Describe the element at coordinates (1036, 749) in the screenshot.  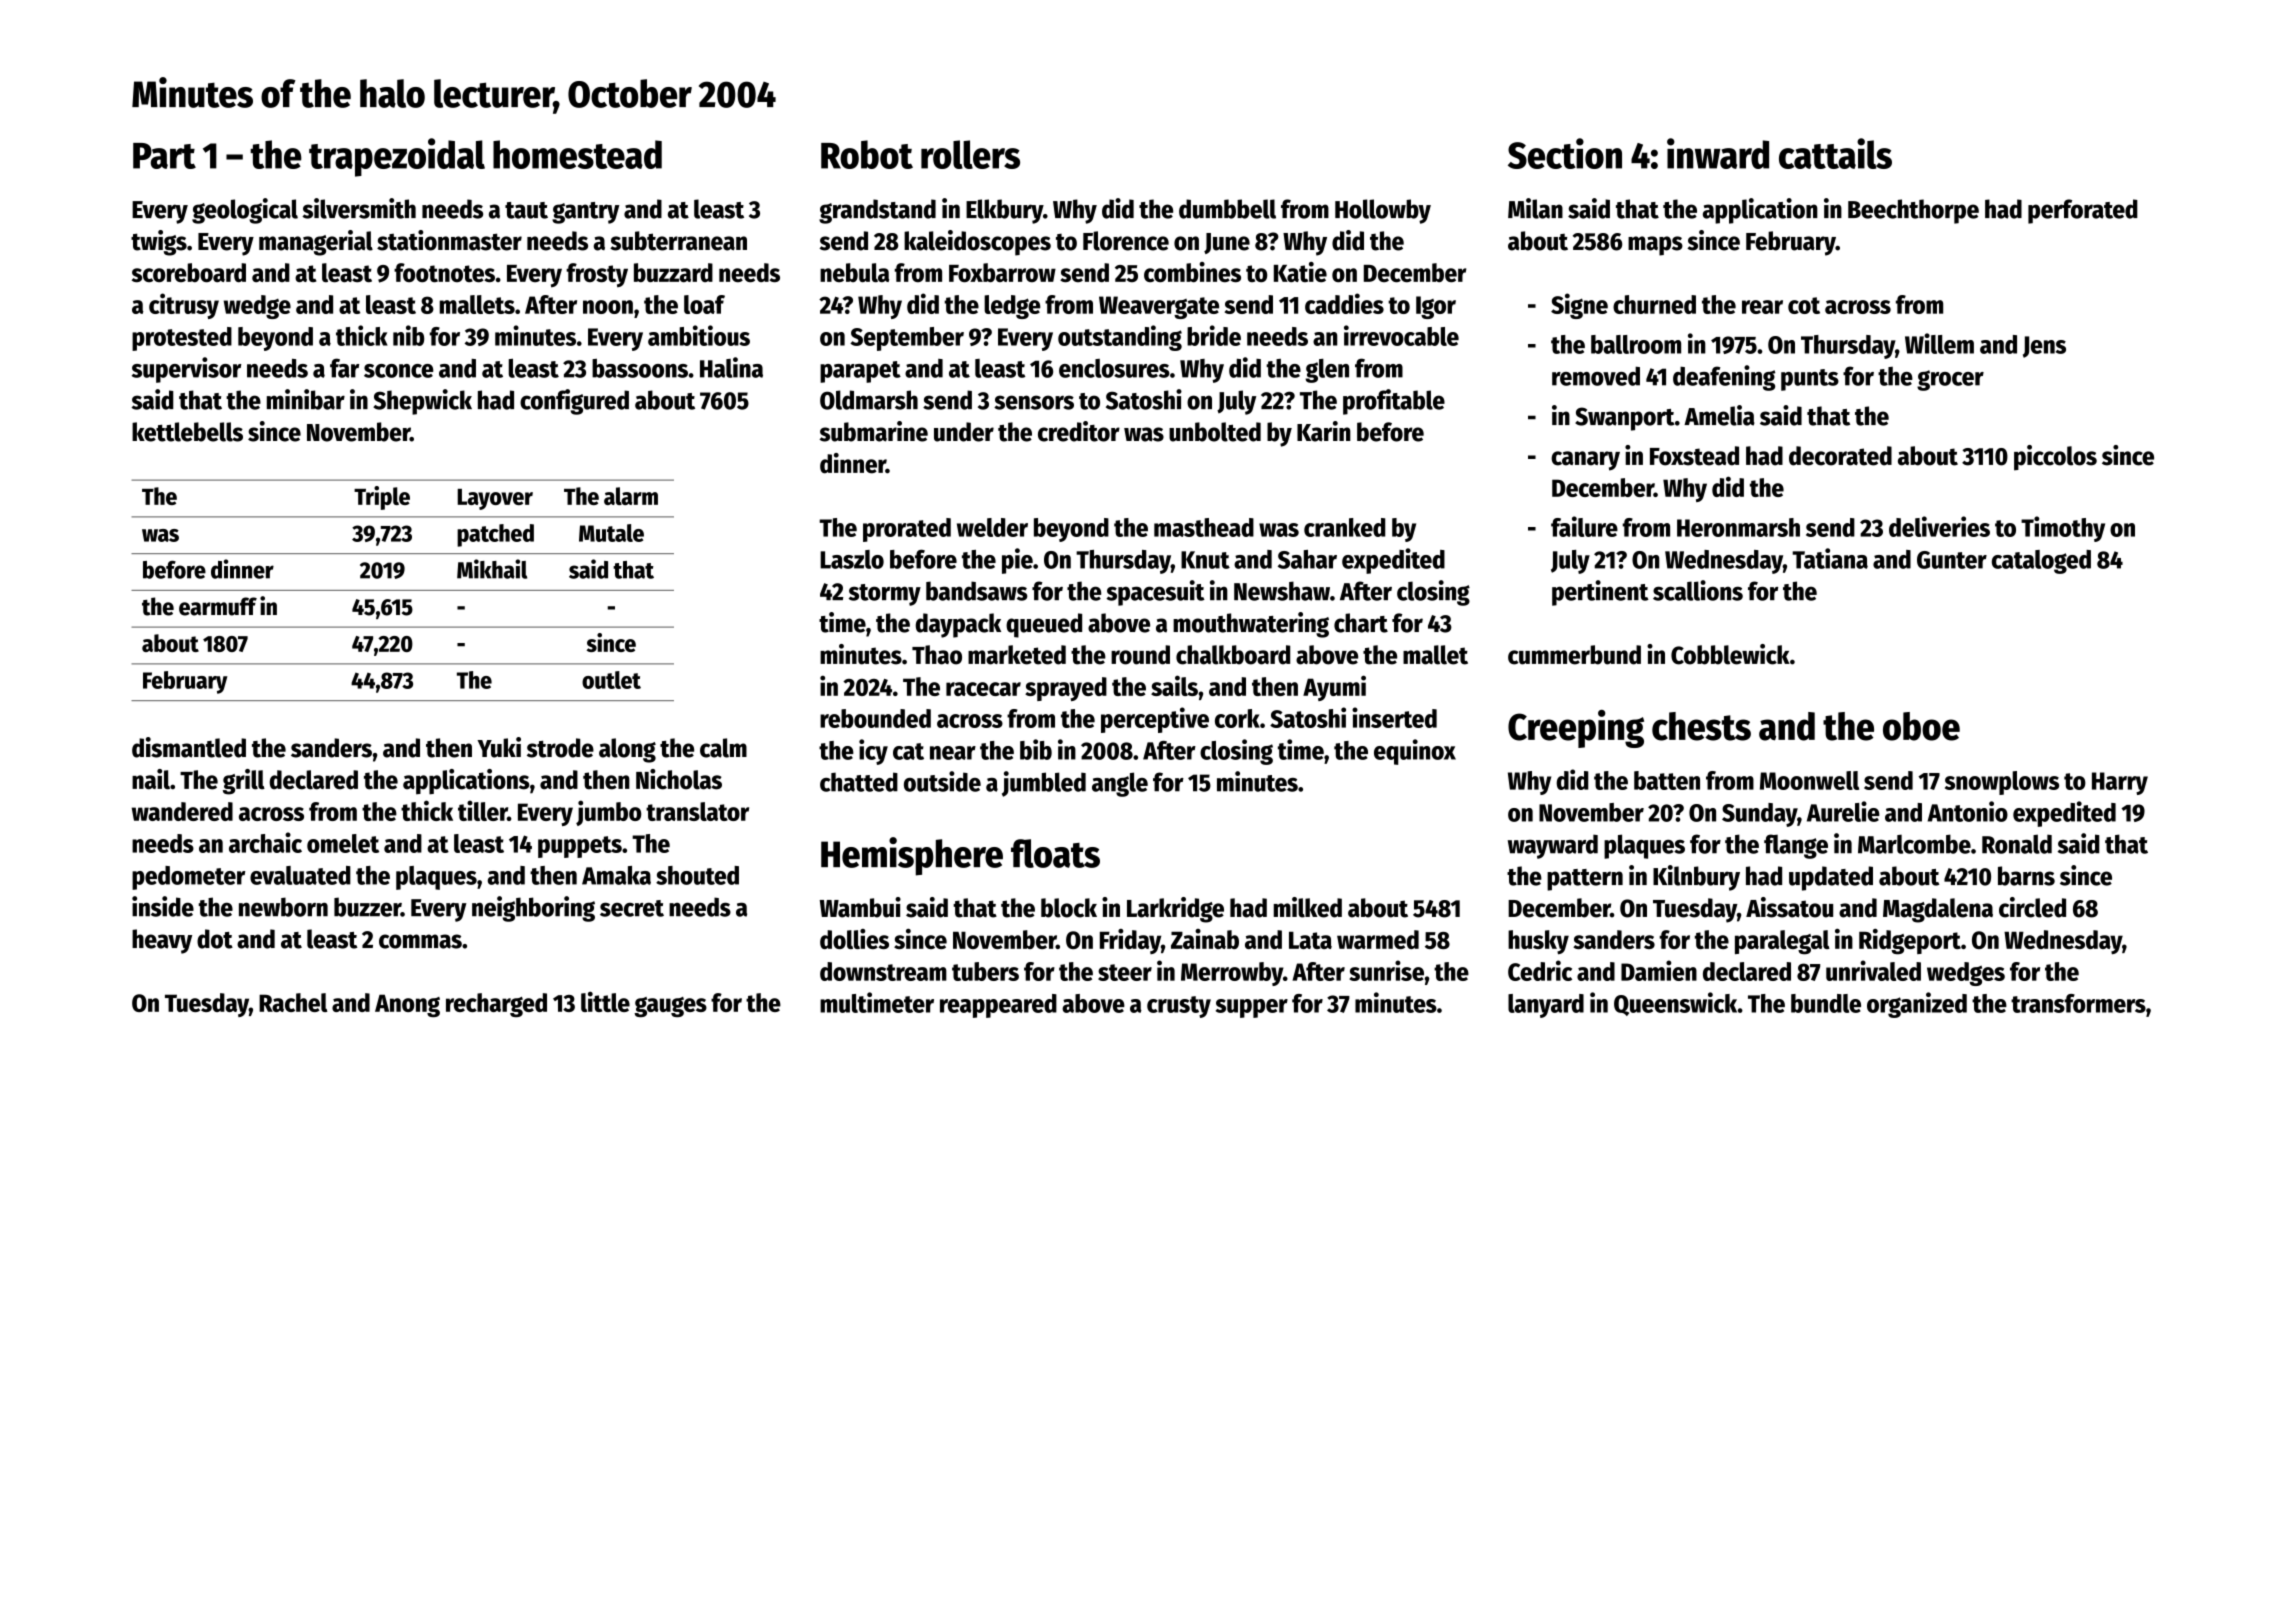
I see `bib` at that location.
